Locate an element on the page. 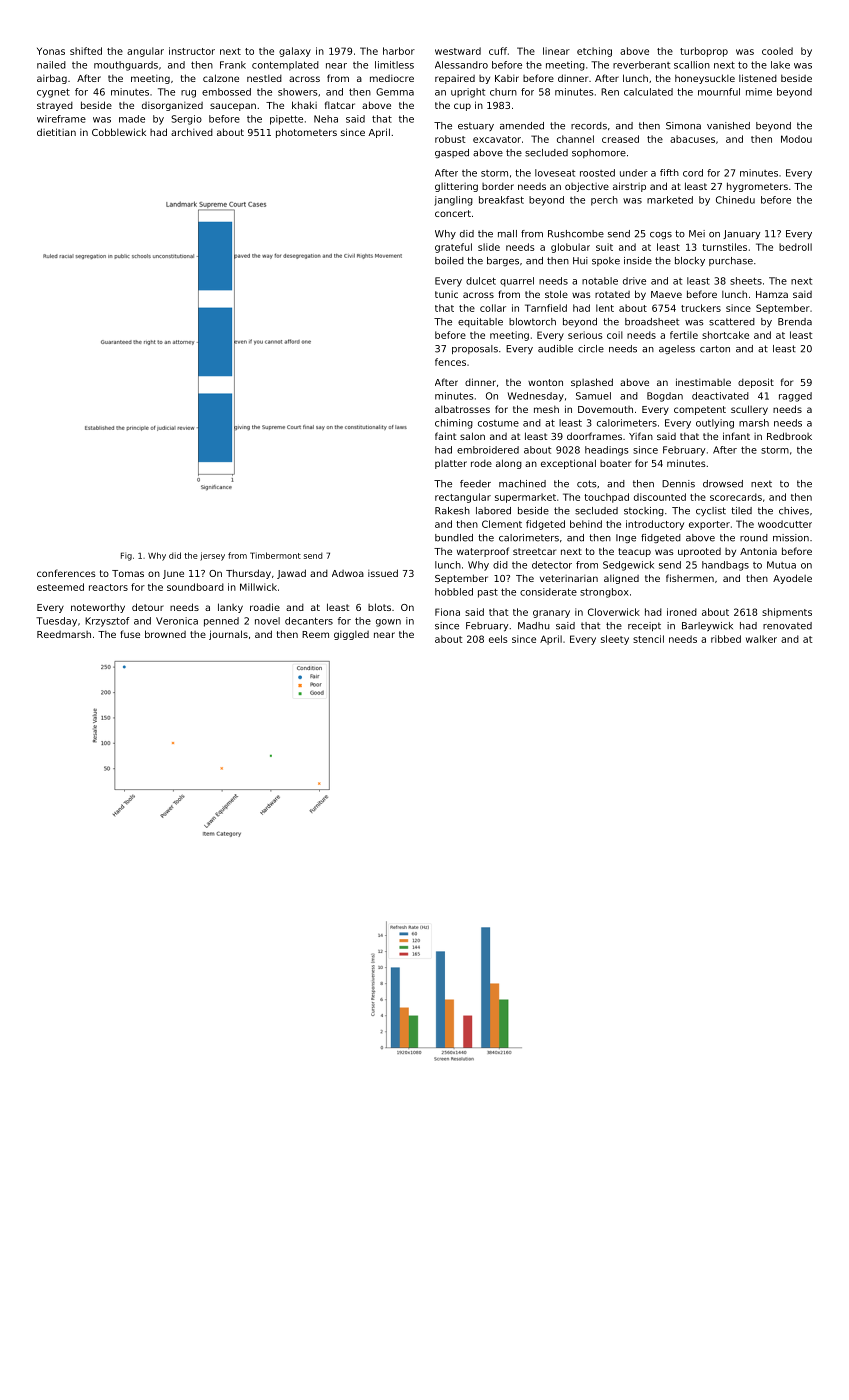 This image has height=1400, width=849. Antonia is located at coordinates (758, 551).
